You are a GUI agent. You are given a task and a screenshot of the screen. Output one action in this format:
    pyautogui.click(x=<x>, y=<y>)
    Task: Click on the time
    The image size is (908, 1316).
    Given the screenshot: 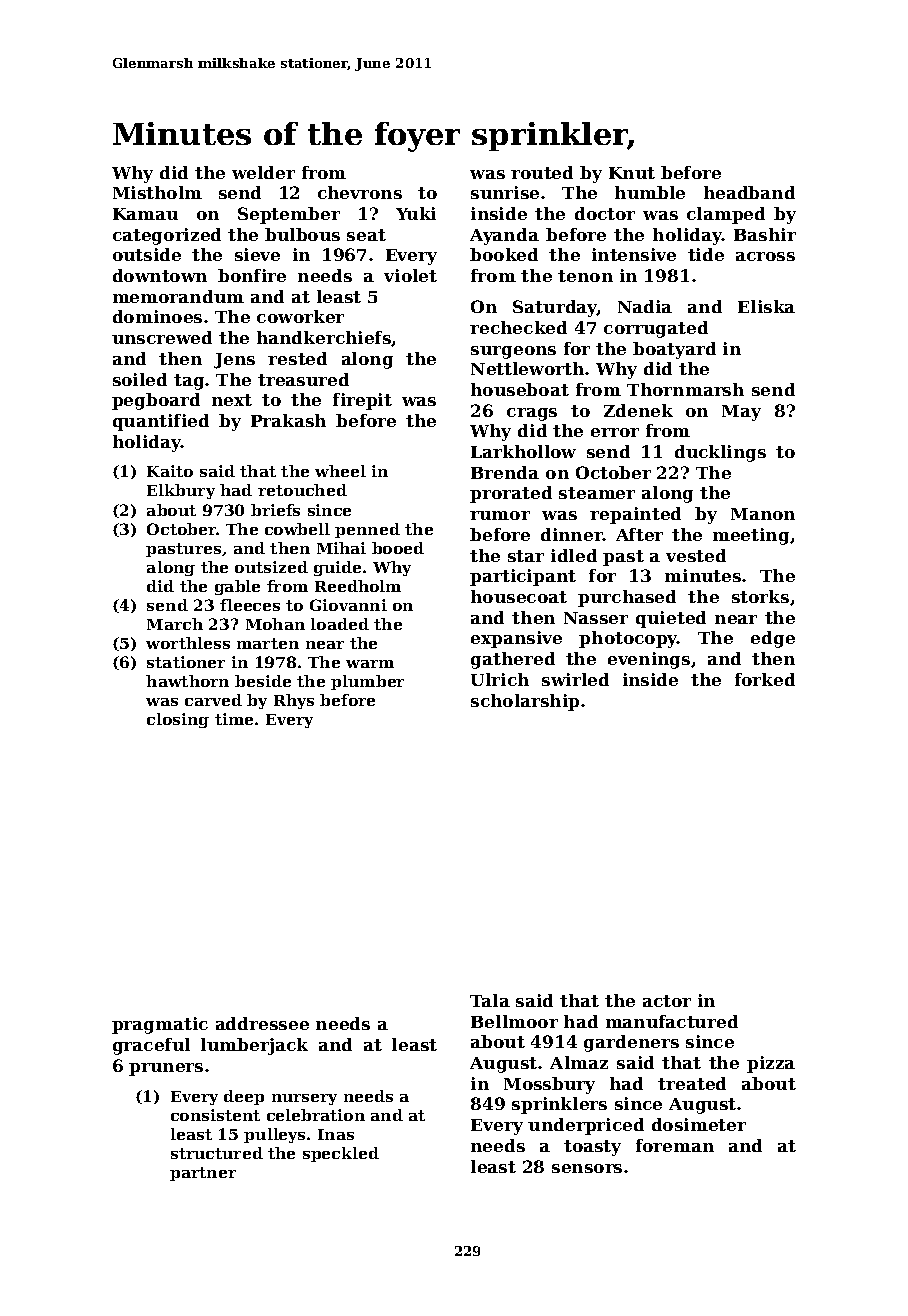 What is the action you would take?
    pyautogui.click(x=234, y=719)
